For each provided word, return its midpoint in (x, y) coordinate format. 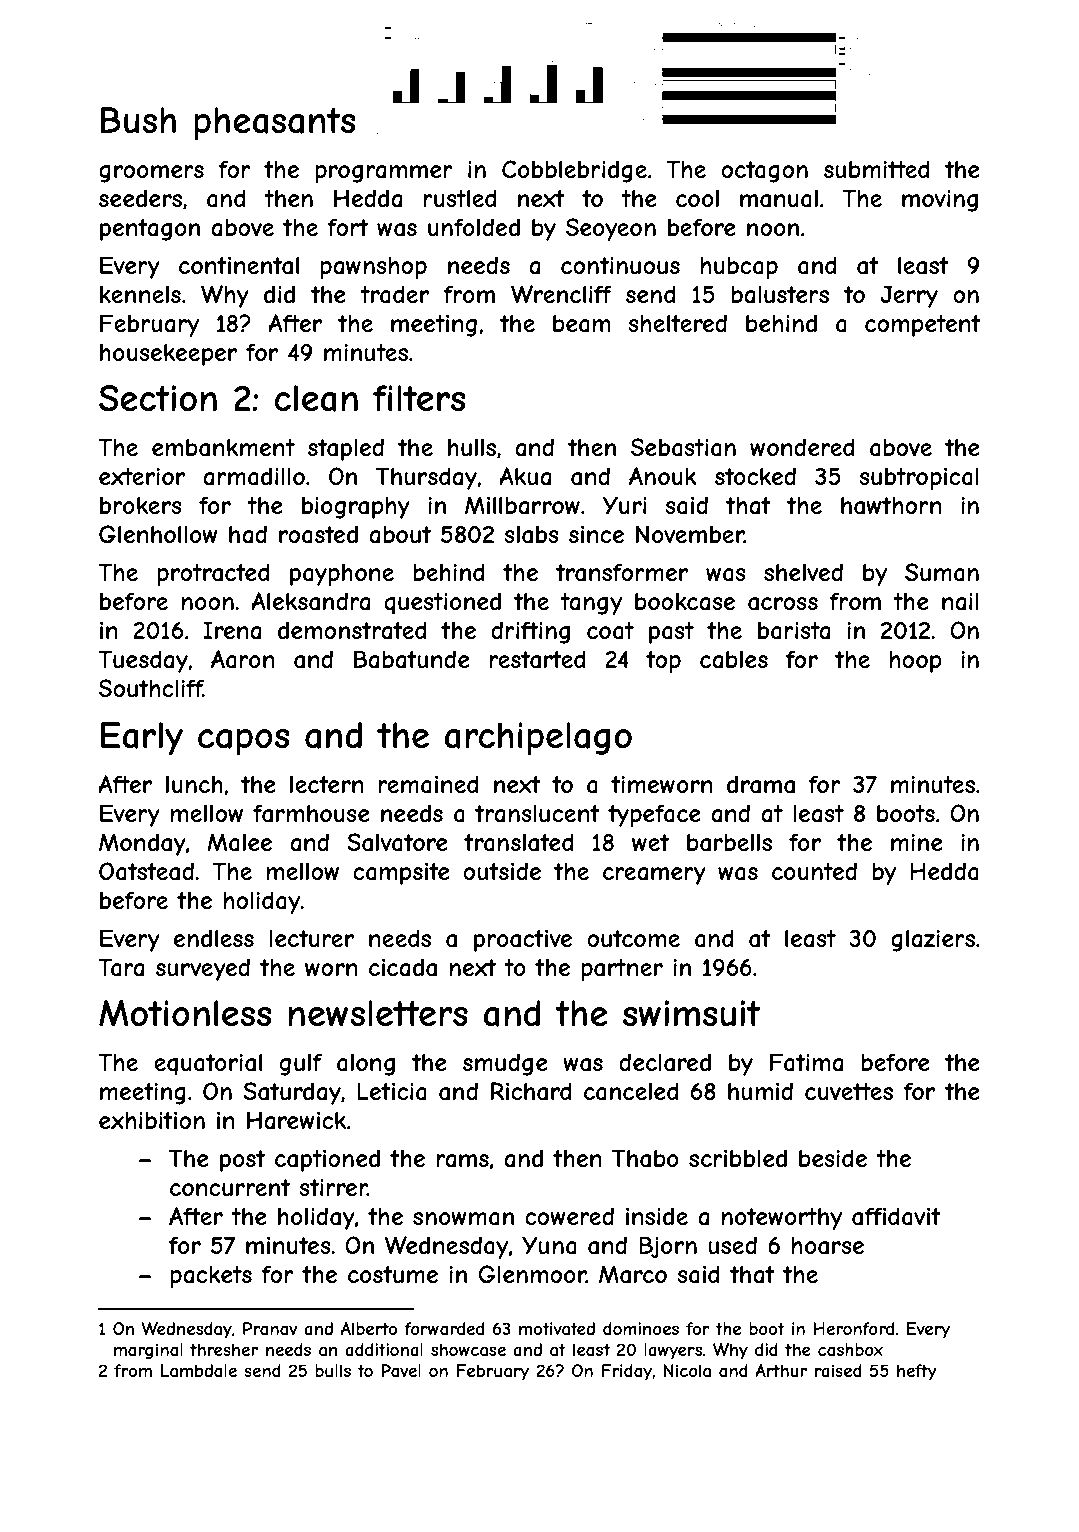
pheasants (274, 123)
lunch (194, 784)
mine (917, 842)
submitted (877, 169)
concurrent (230, 1187)
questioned (442, 603)
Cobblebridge (574, 171)
